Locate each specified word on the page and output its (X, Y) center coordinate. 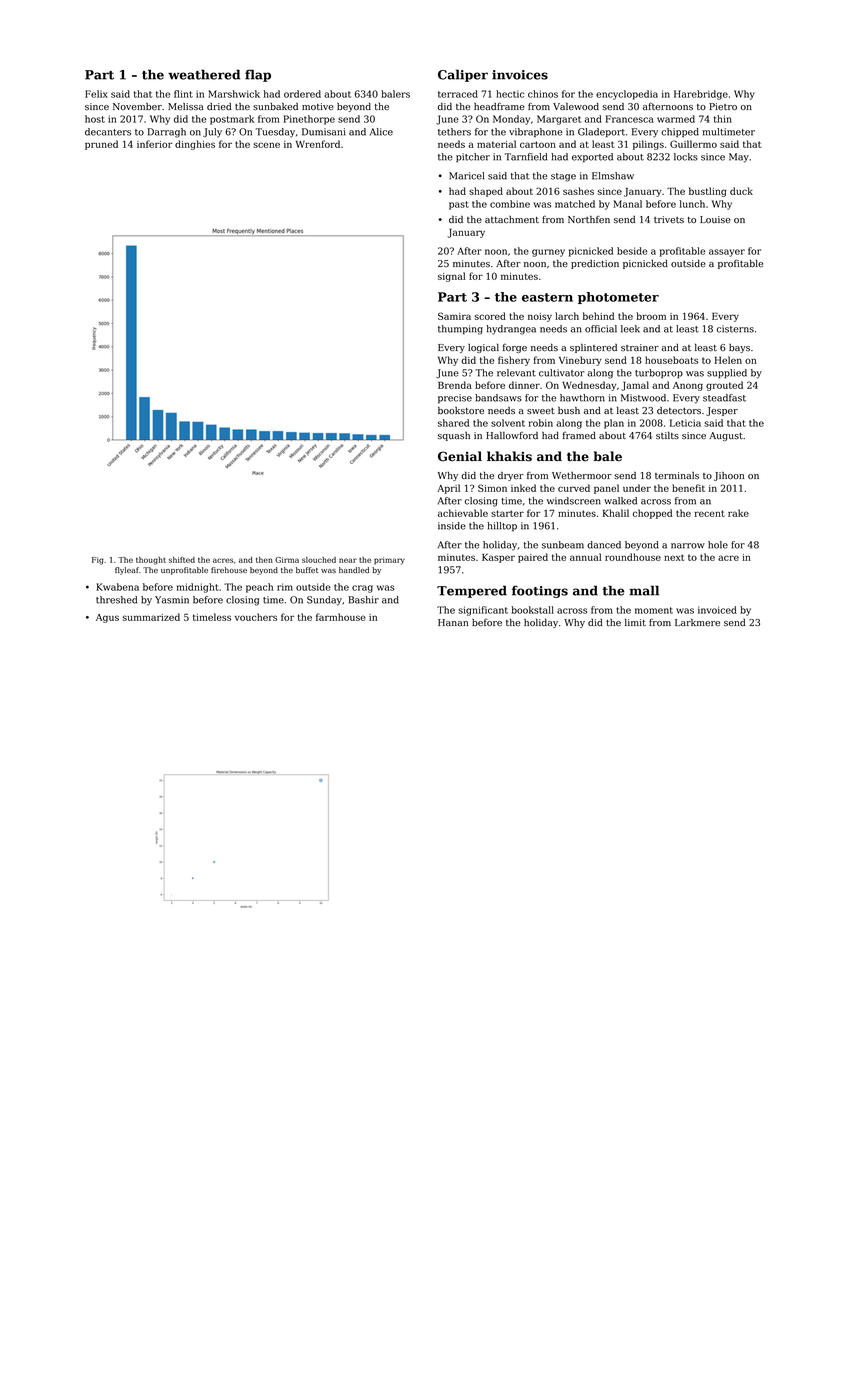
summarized (151, 617)
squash (454, 436)
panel (606, 489)
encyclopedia (627, 95)
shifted (182, 560)
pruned (101, 145)
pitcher (473, 157)
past (459, 205)
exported (592, 157)
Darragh (167, 133)
